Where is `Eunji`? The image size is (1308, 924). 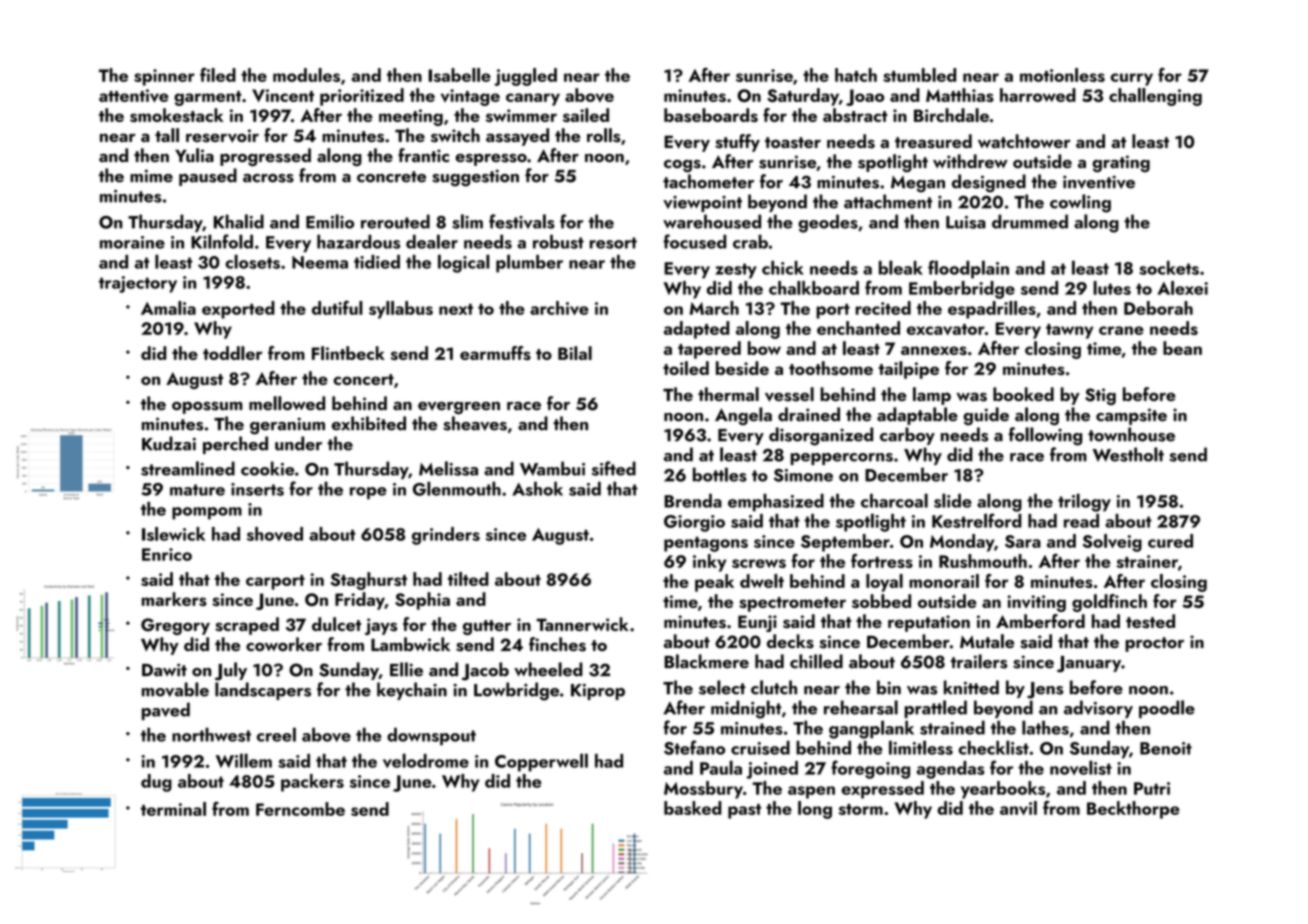 Eunji is located at coordinates (757, 623).
